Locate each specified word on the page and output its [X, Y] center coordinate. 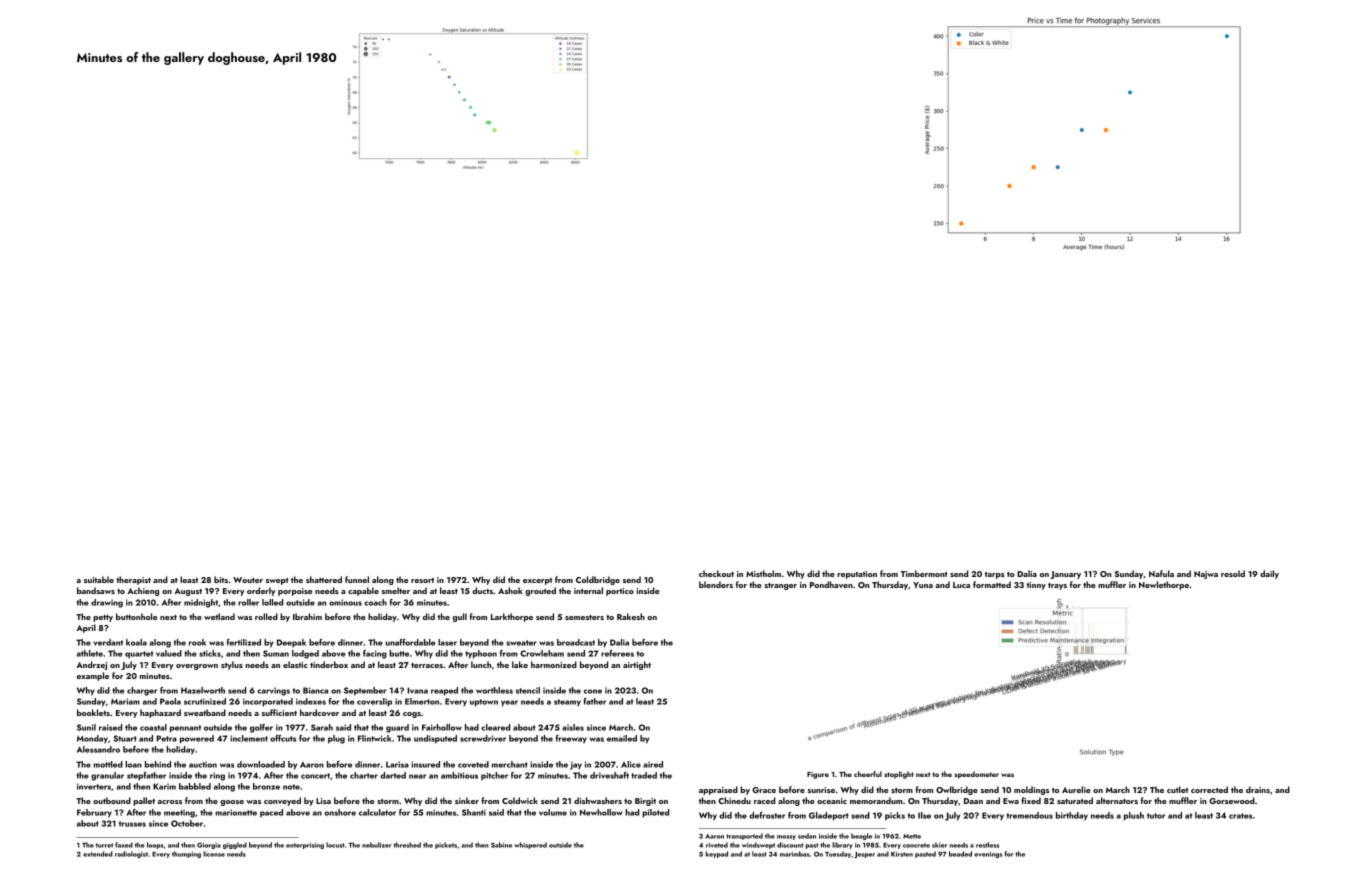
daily [1269, 574]
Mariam [125, 701]
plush [1134, 816]
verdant [108, 642]
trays [1057, 586]
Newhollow [601, 812]
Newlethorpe [1164, 585]
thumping [186, 854]
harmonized [554, 664]
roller [248, 602]
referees [617, 653]
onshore [340, 812]
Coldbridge [598, 580]
